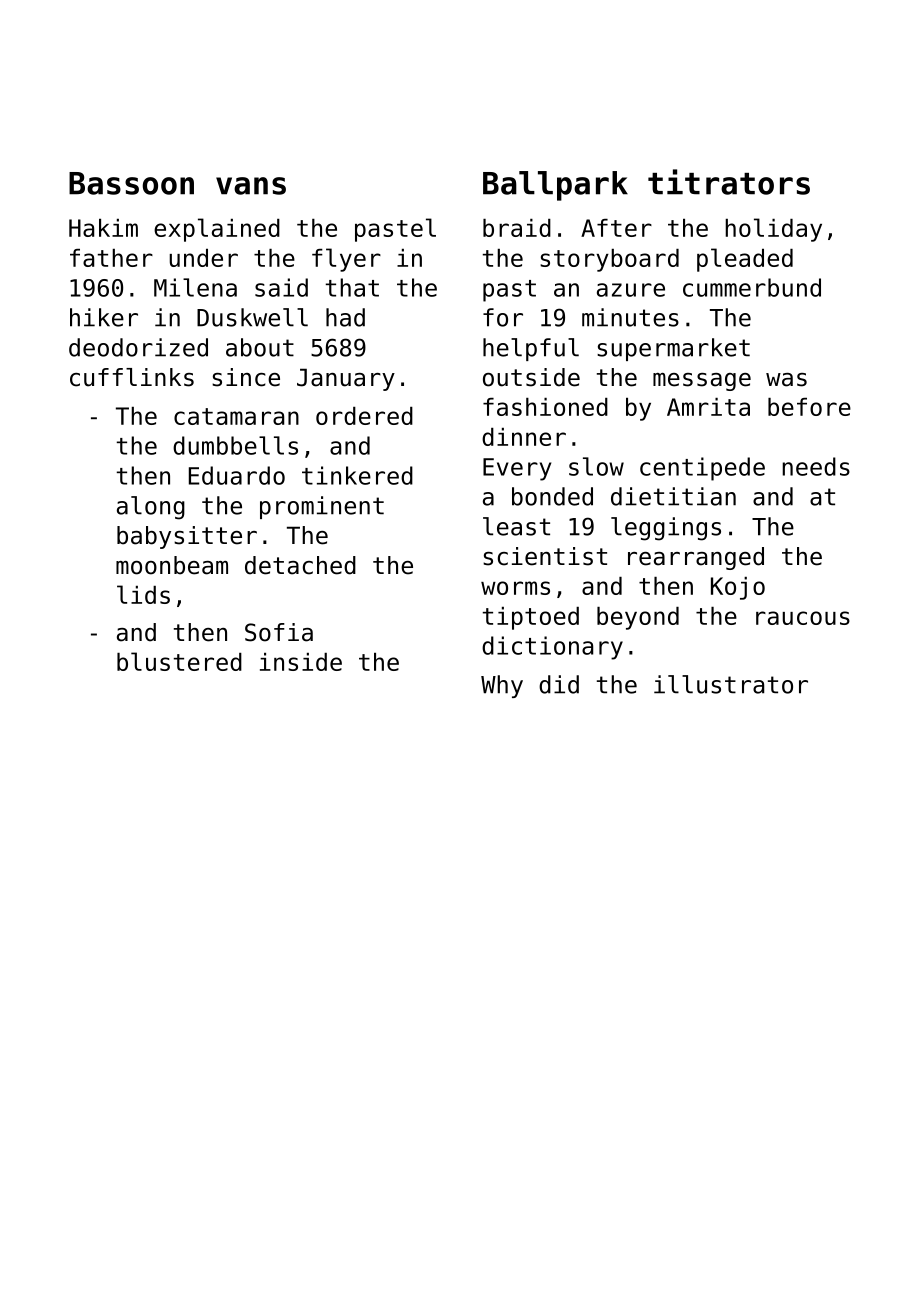  Describe the element at coordinates (555, 186) in the image. I see `Ballpark` at that location.
